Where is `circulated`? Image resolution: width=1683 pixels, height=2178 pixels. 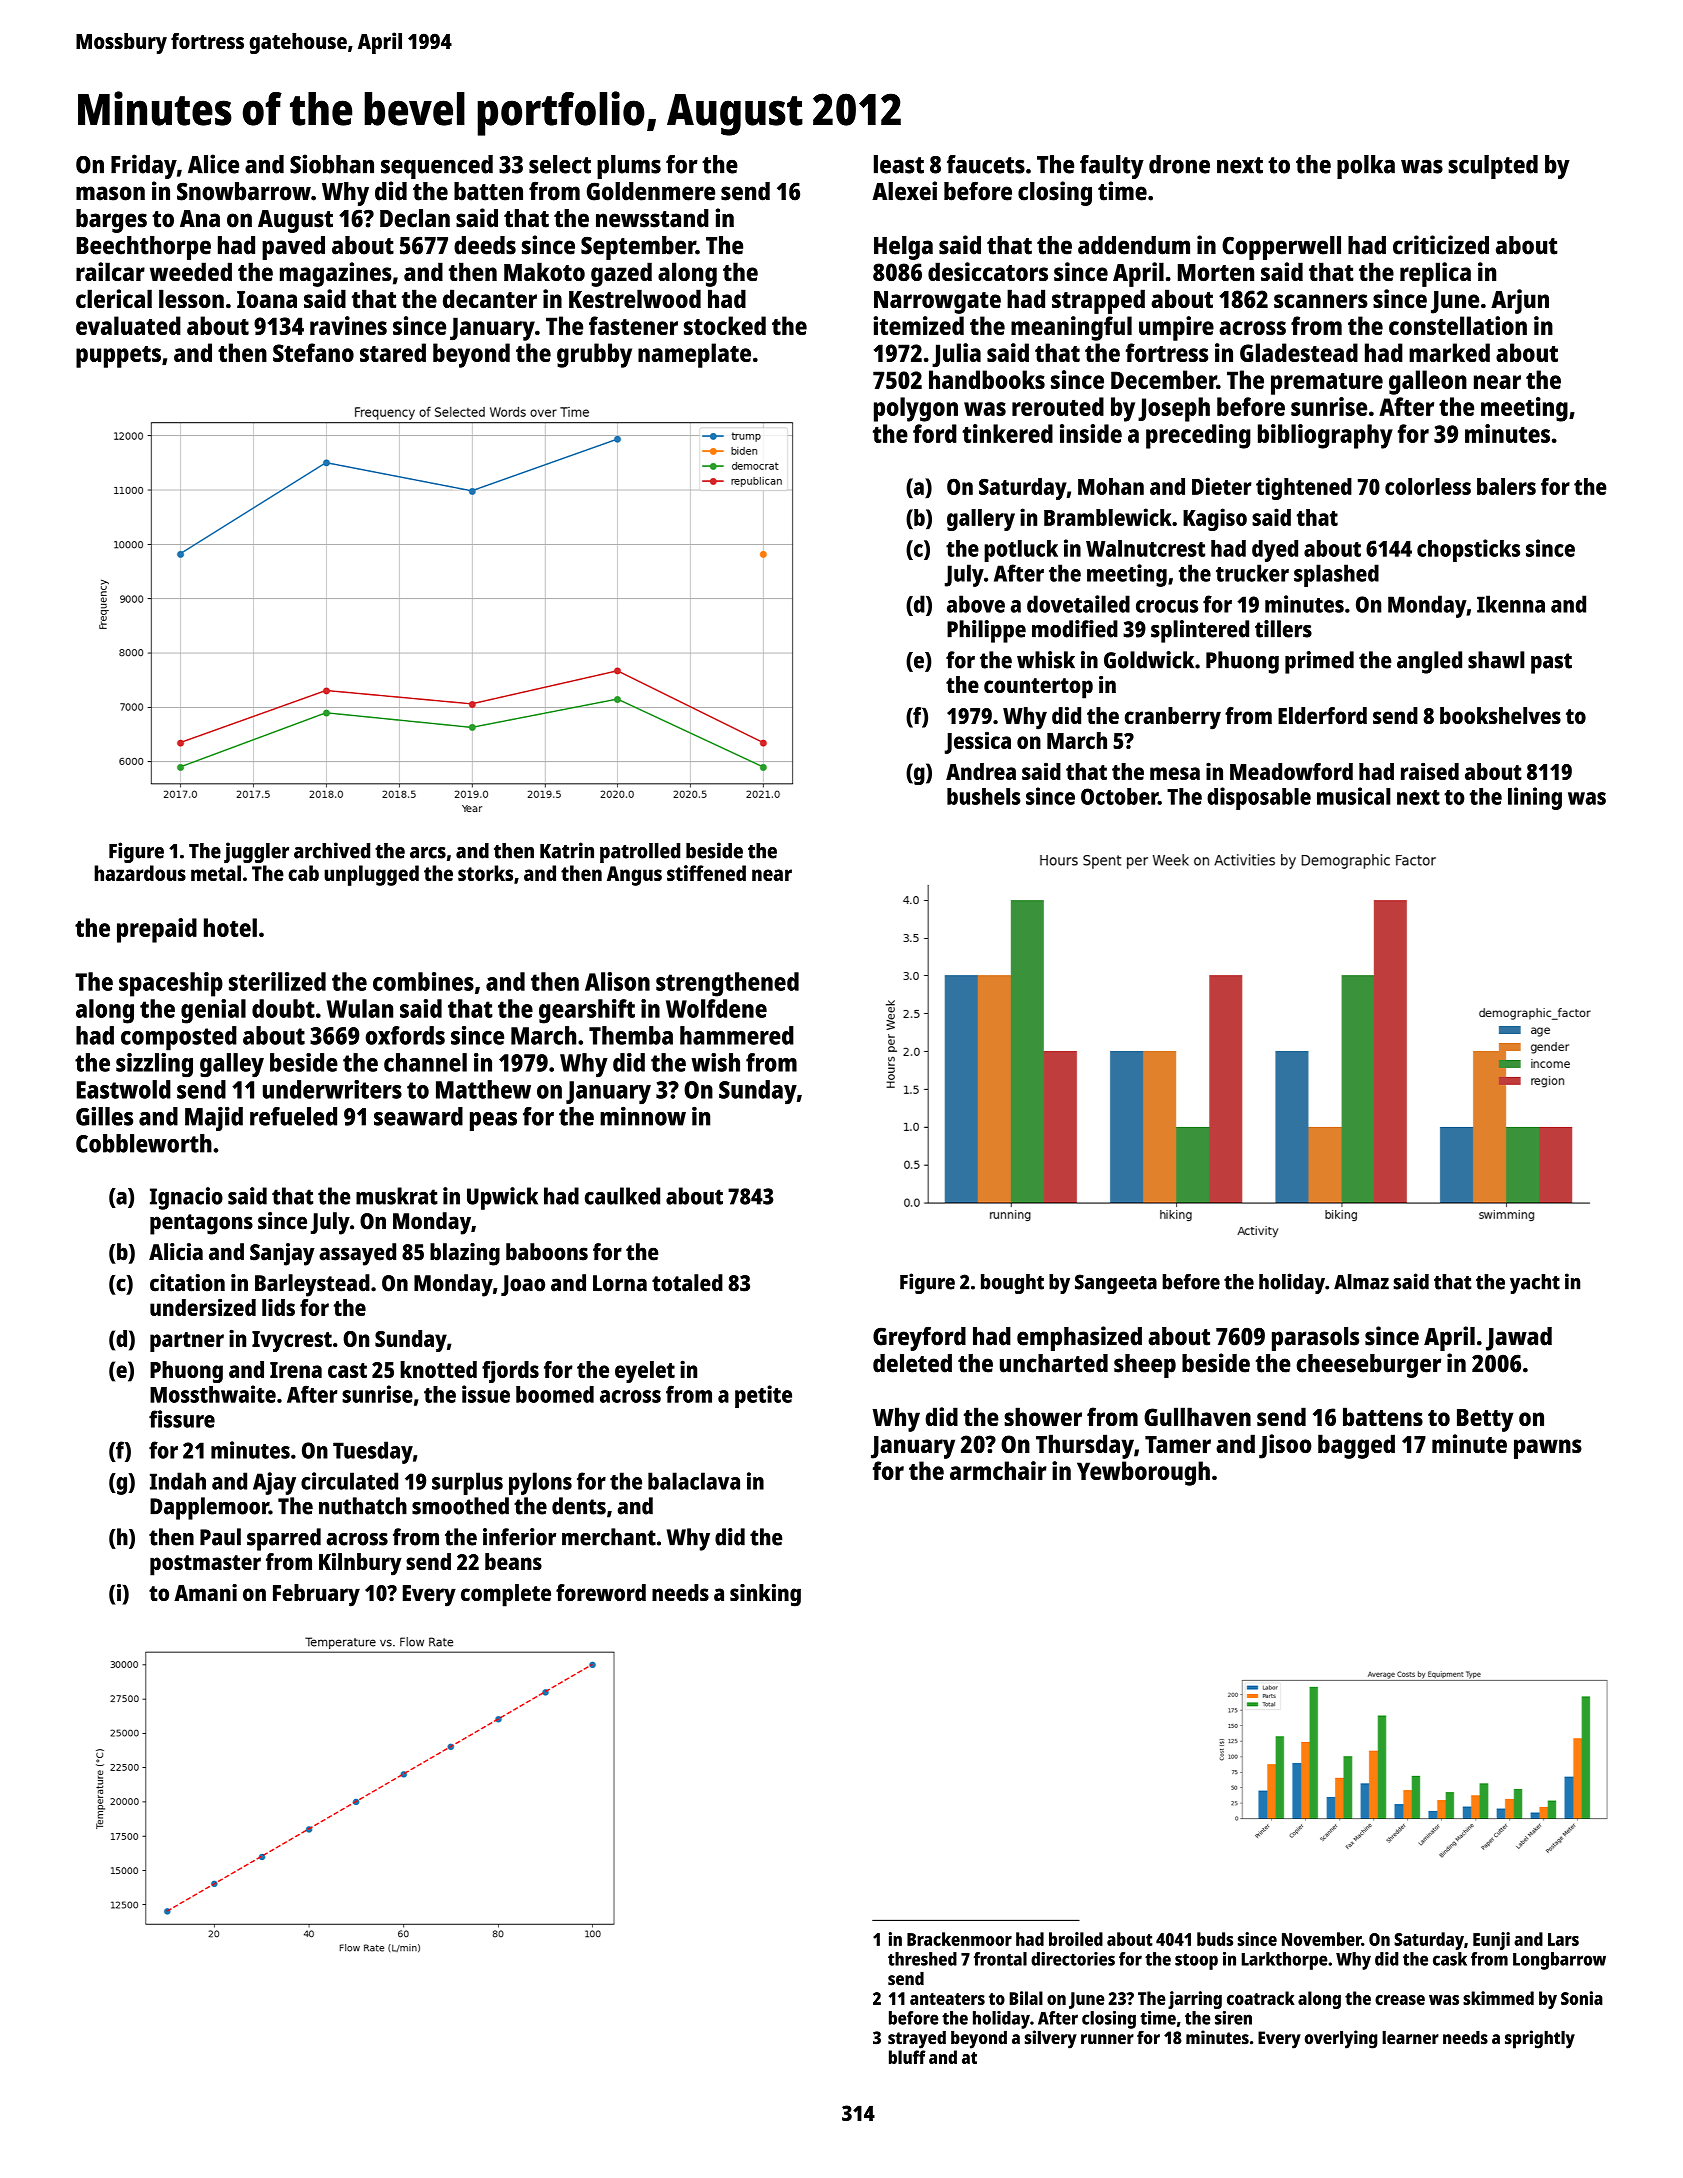 circulated is located at coordinates (349, 1481).
